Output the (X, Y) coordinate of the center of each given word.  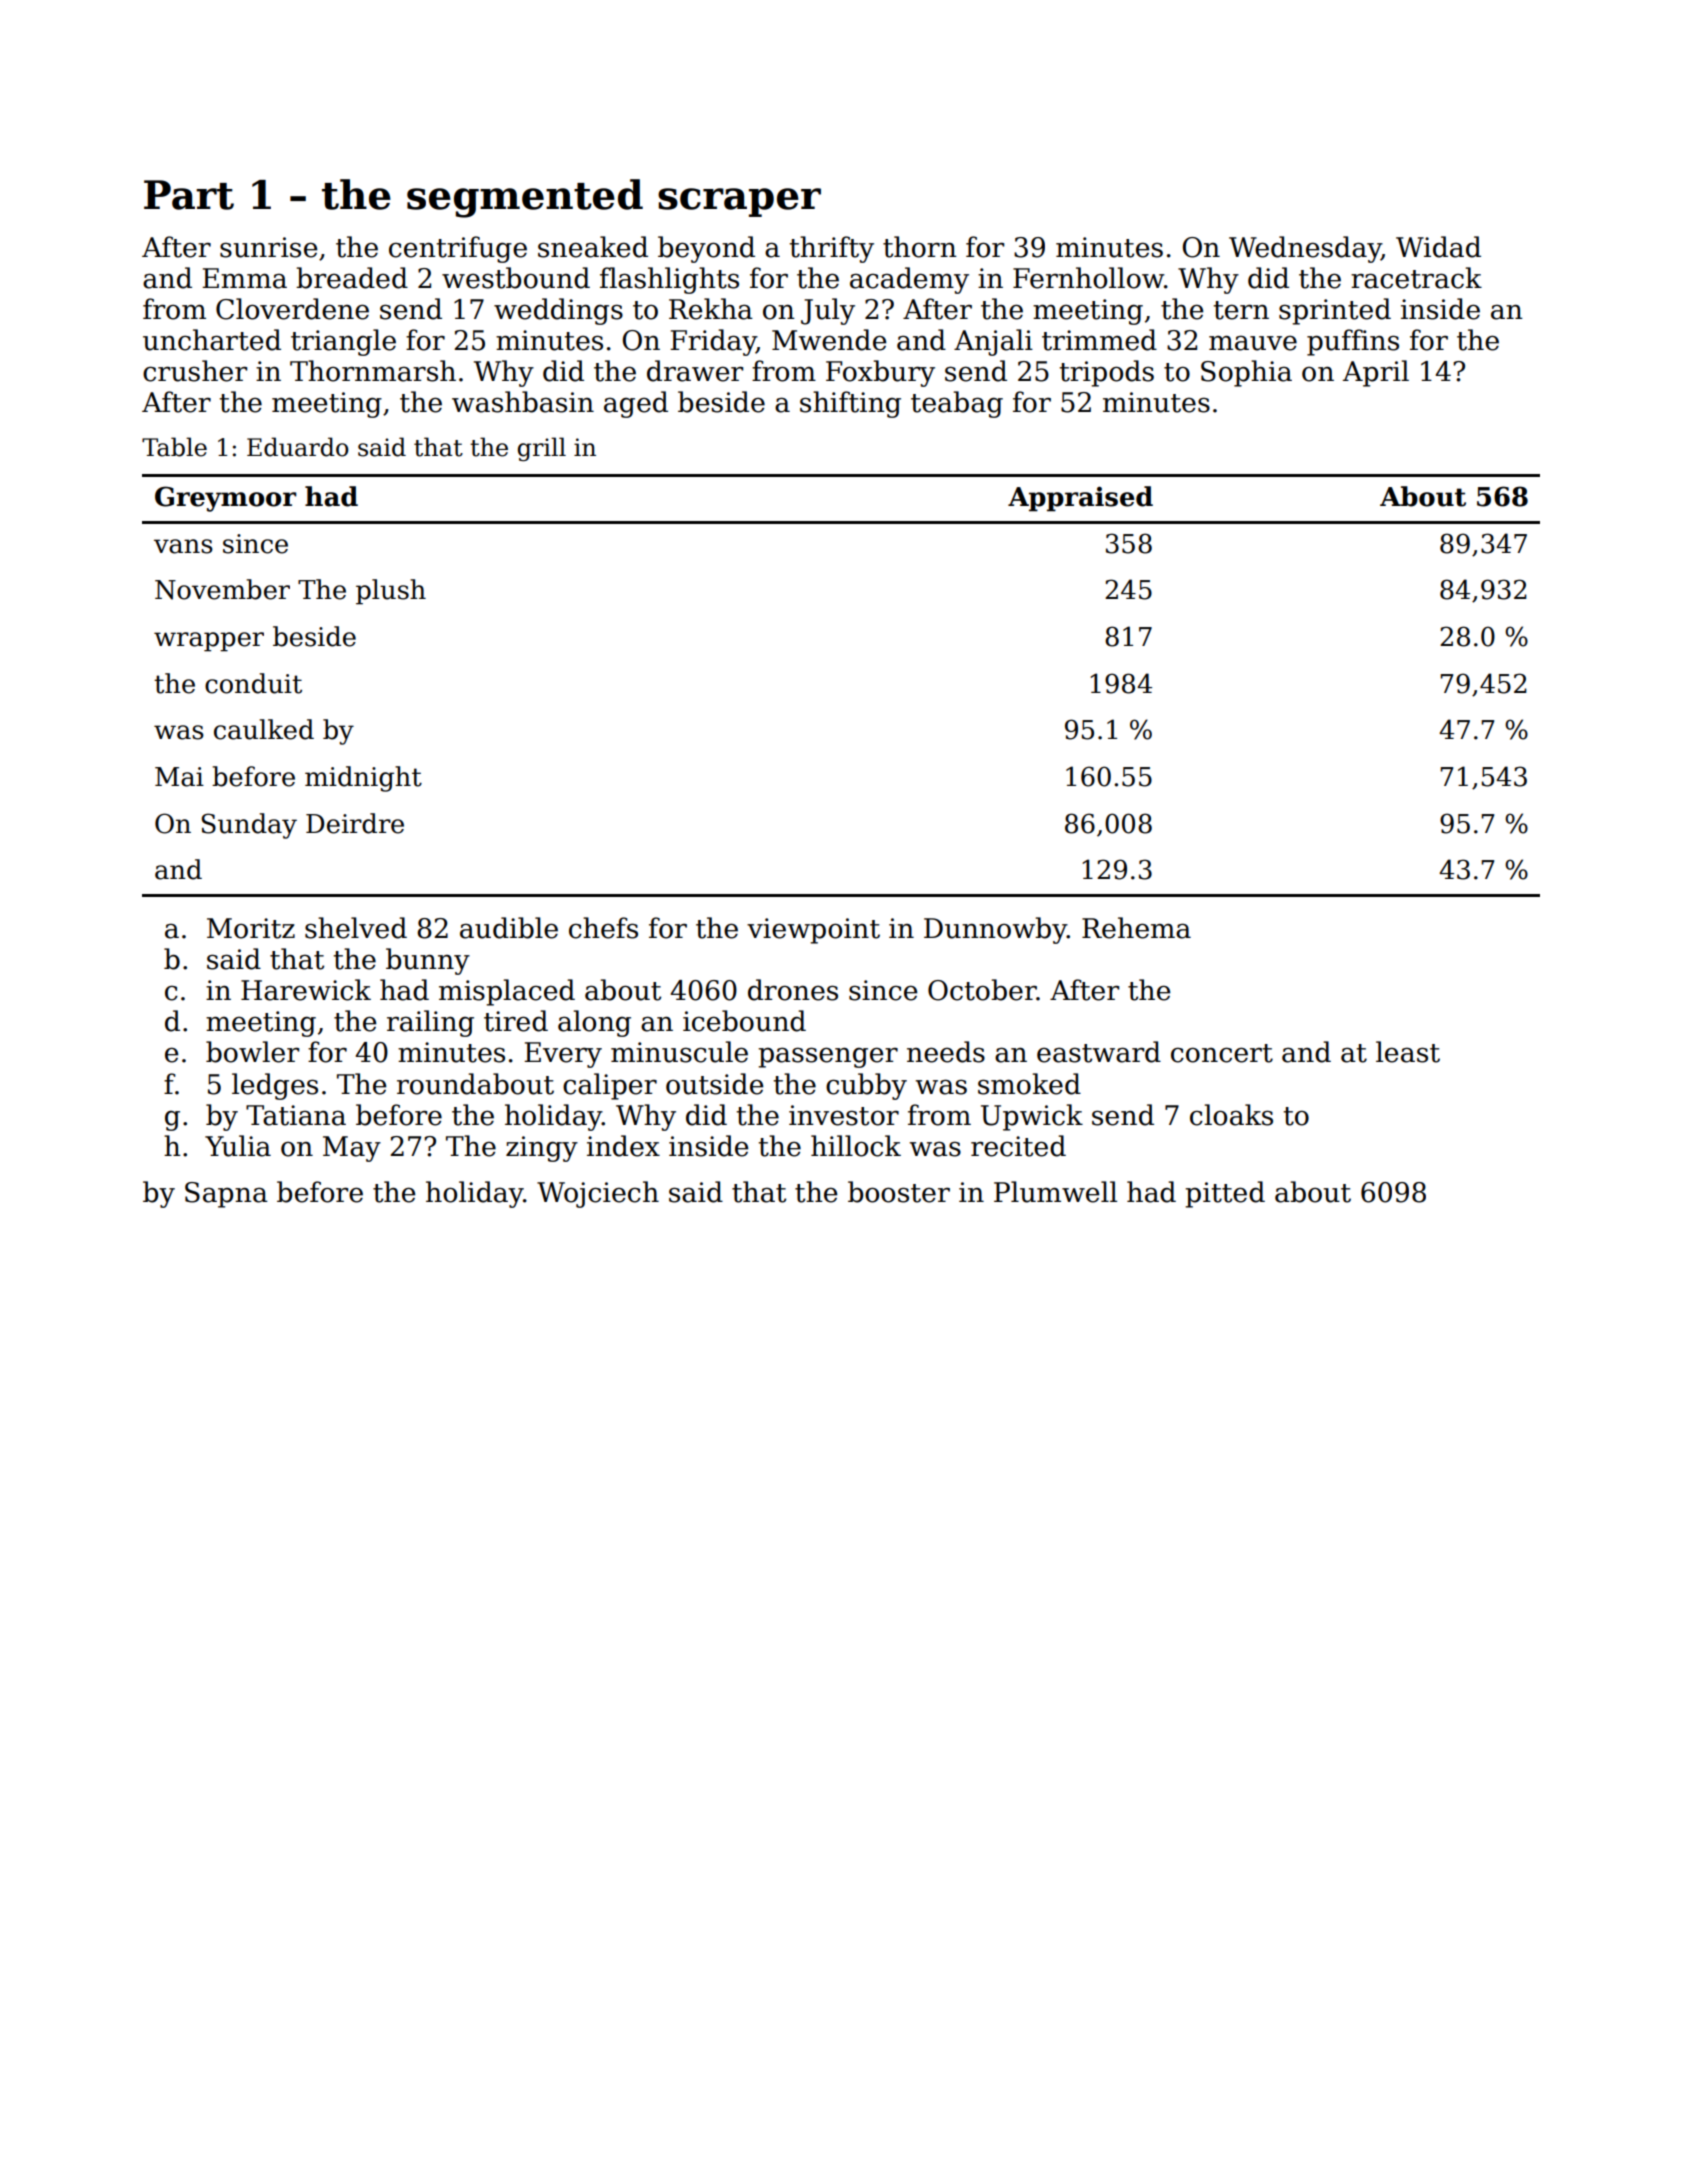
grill (542, 449)
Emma (244, 278)
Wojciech (598, 1194)
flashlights (669, 280)
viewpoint (813, 931)
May (352, 1149)
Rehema (1136, 928)
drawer (695, 371)
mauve (1253, 343)
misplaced (507, 992)
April (1376, 373)
